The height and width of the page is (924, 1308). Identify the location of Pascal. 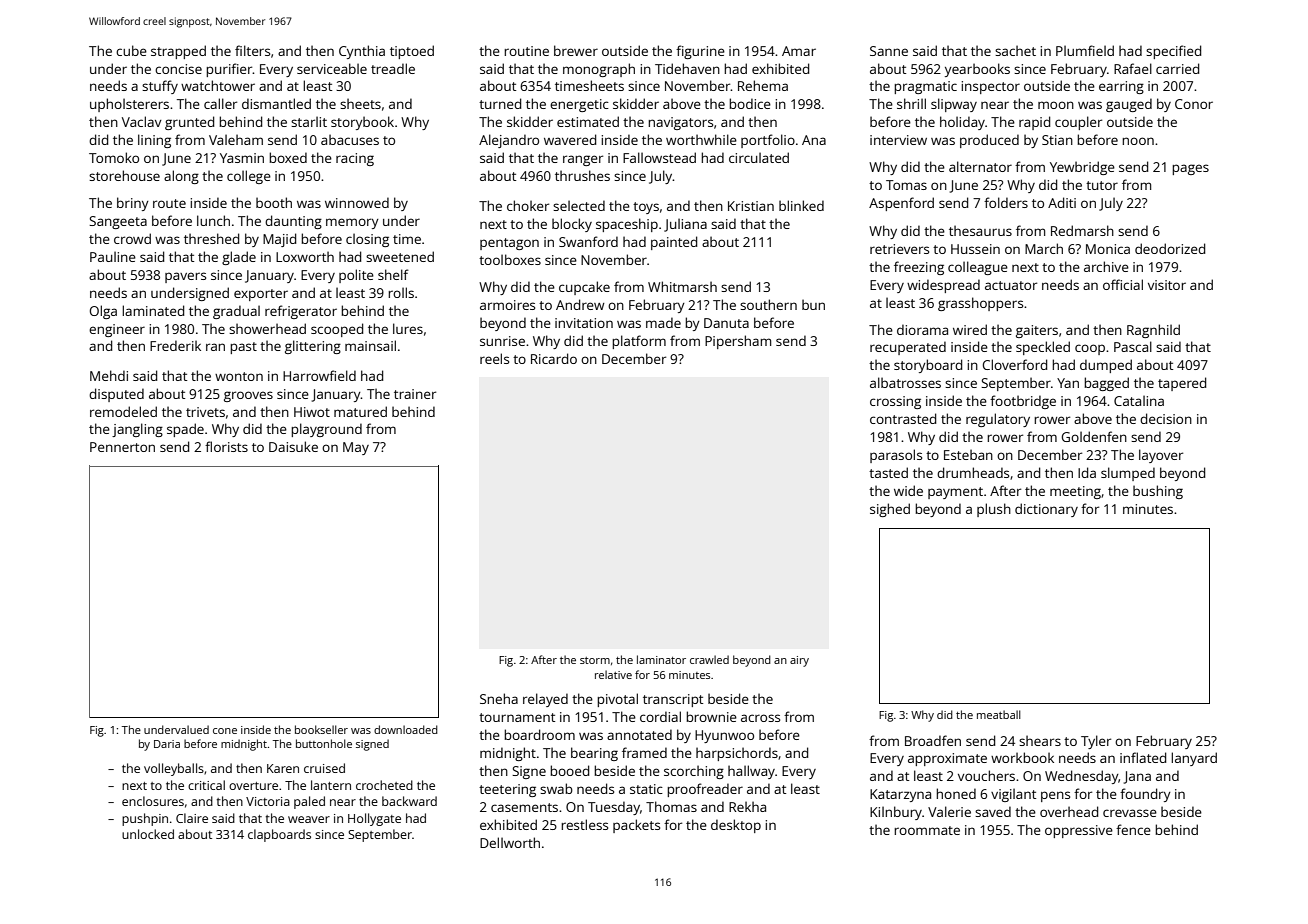
(1133, 346).
